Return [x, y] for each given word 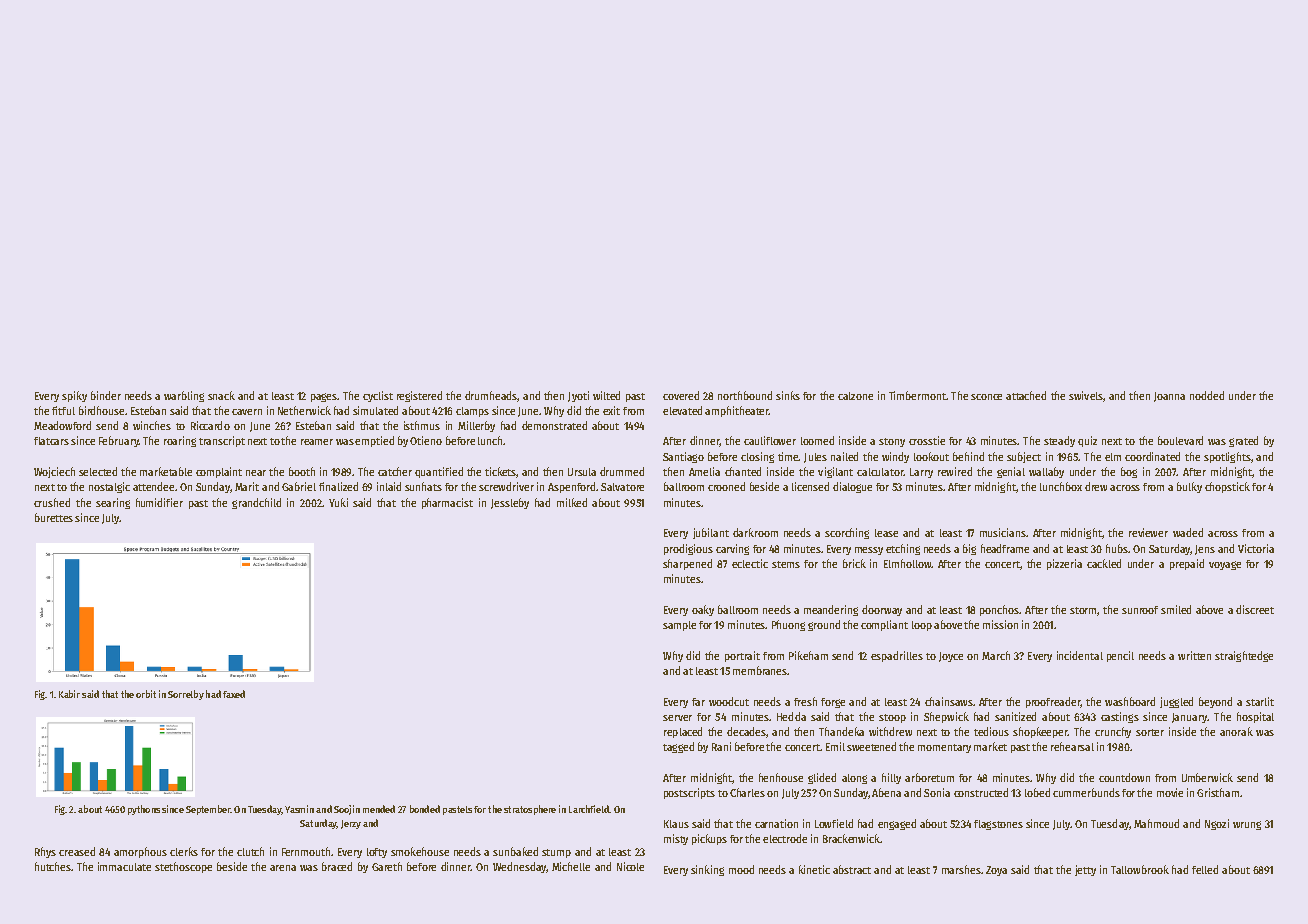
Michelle [571, 866]
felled [1205, 869]
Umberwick [1207, 777]
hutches [53, 866]
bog [1129, 472]
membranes [760, 670]
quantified [439, 472]
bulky [1189, 487]
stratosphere [530, 810]
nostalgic [109, 487]
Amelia [704, 471]
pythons [144, 810]
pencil [1120, 656]
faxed [234, 694]
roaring [180, 441]
